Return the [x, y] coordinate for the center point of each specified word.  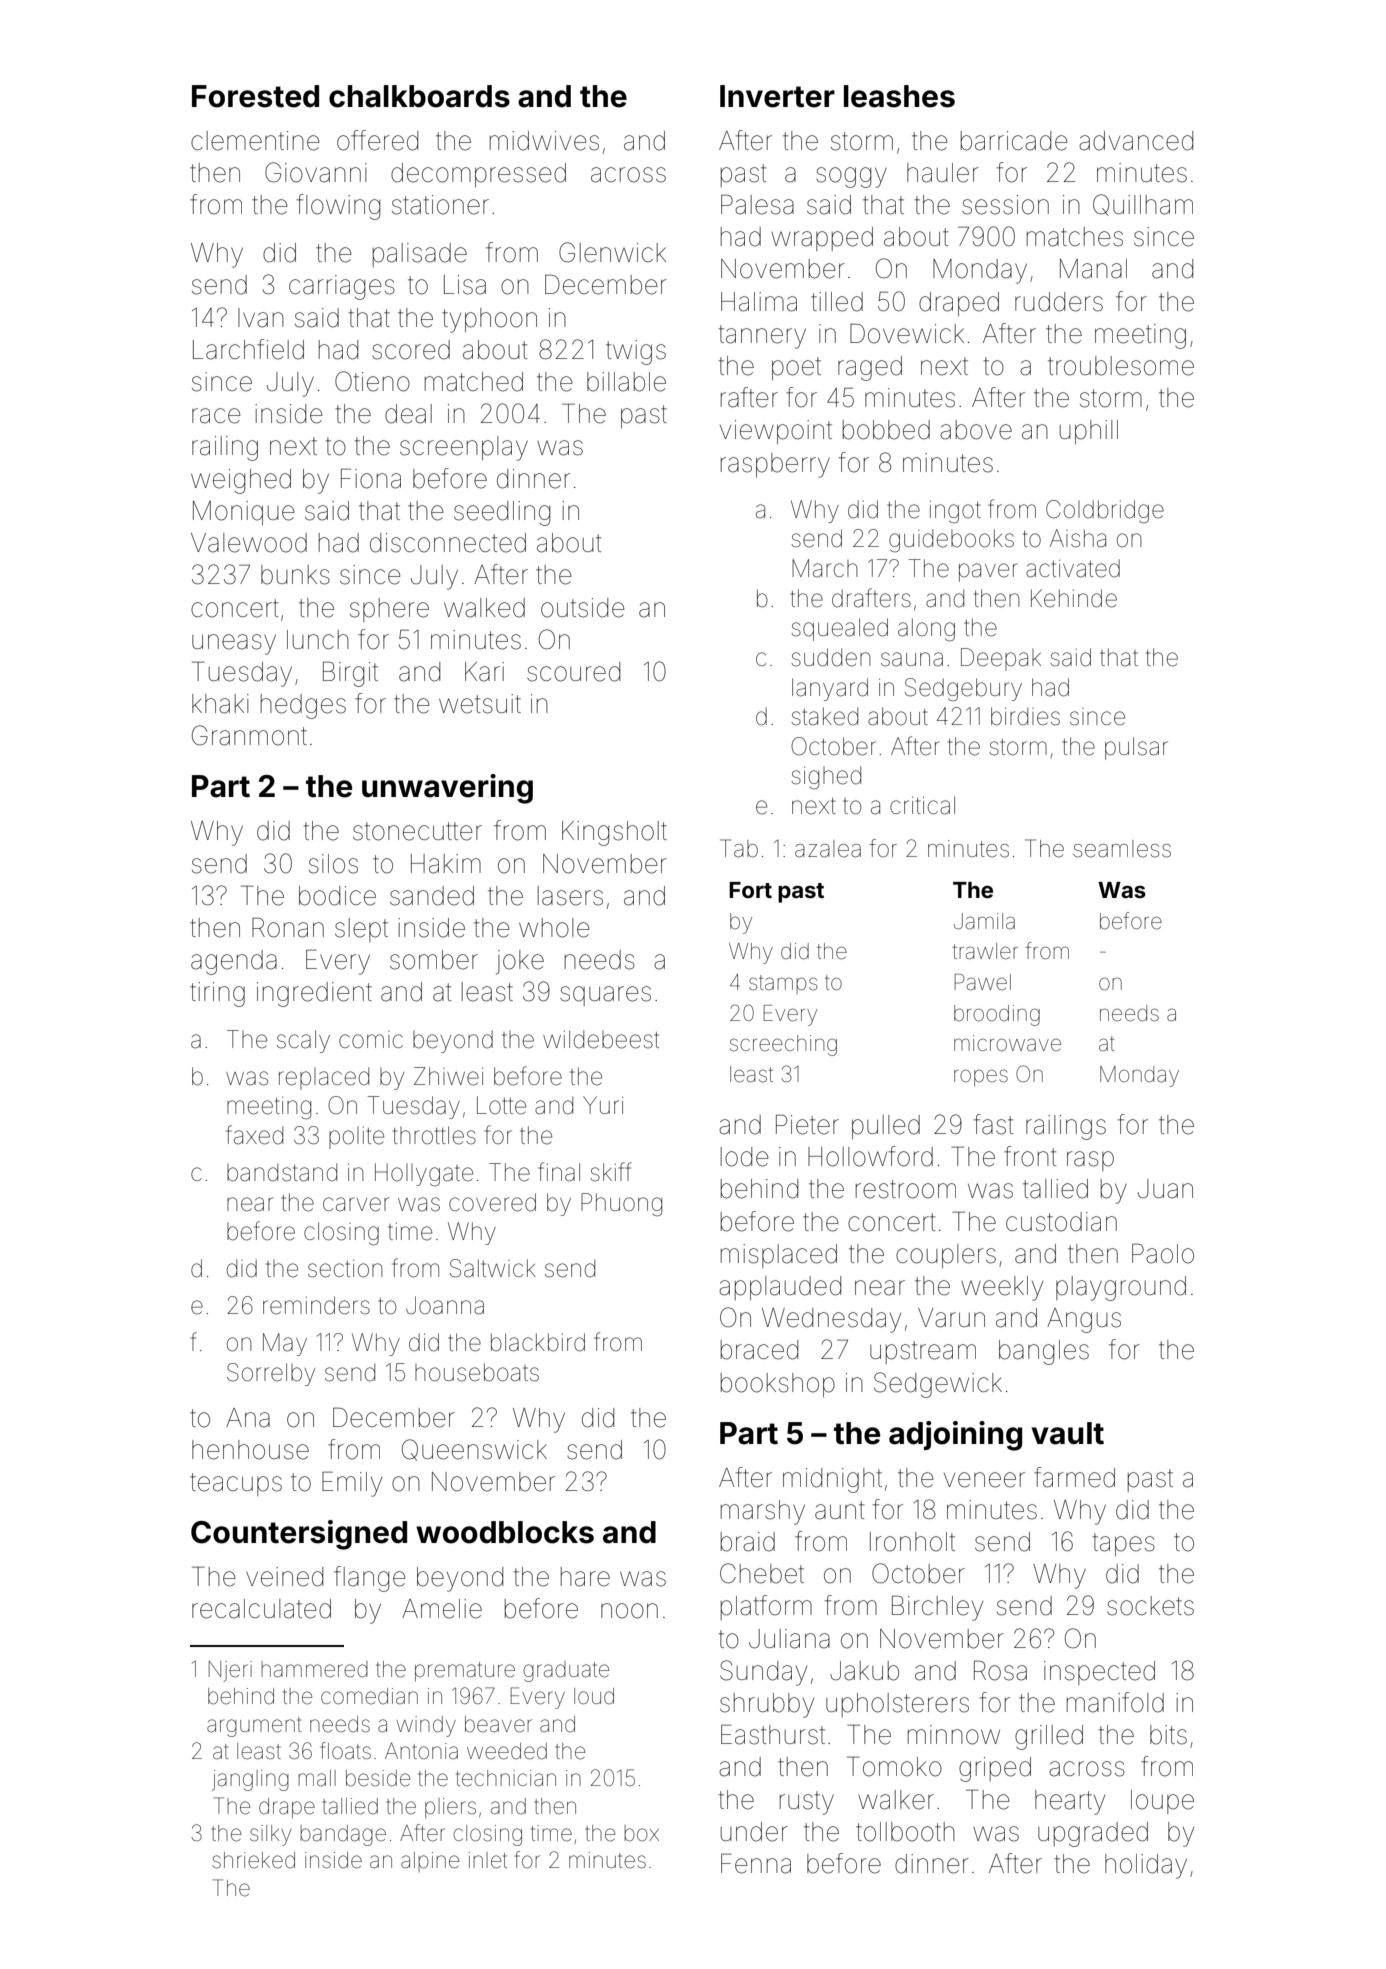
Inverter [777, 96]
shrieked [253, 1860]
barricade [1014, 141]
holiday [1146, 1866]
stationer [440, 205]
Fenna [756, 1864]
